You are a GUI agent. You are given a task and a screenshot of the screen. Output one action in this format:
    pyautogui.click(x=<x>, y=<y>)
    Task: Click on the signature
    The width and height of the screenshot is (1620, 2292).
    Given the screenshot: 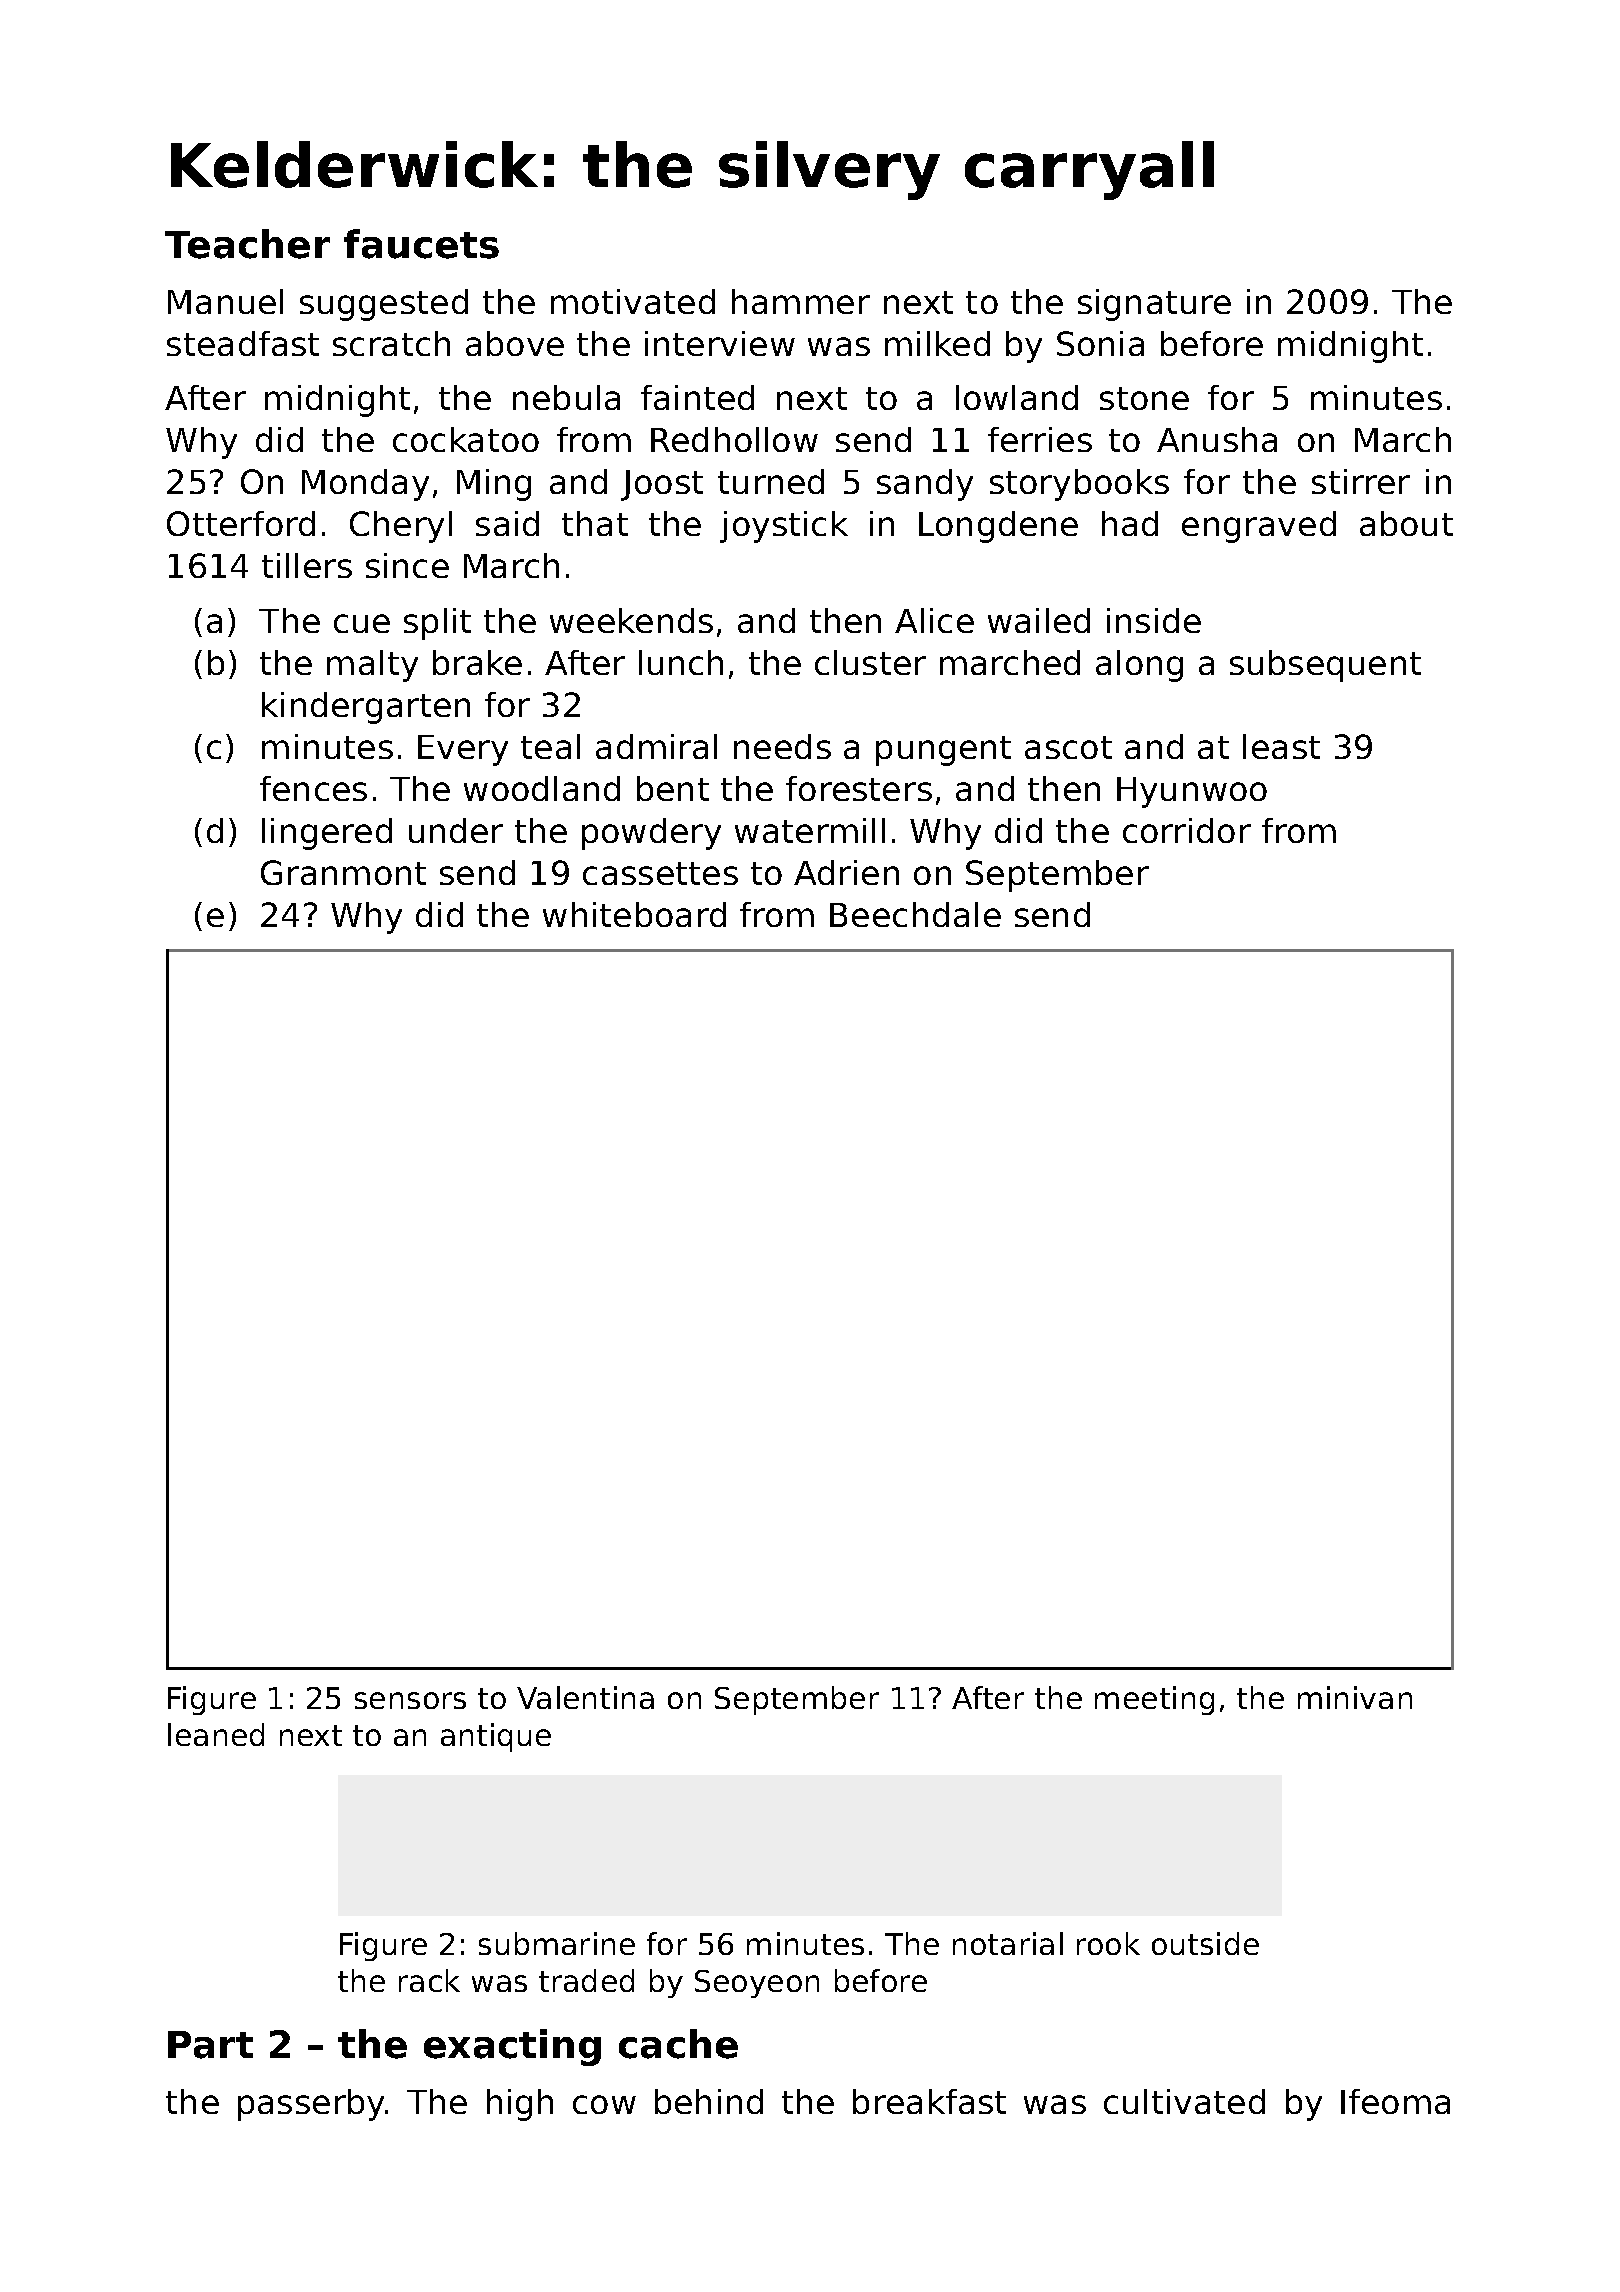 What is the action you would take?
    pyautogui.click(x=1154, y=305)
